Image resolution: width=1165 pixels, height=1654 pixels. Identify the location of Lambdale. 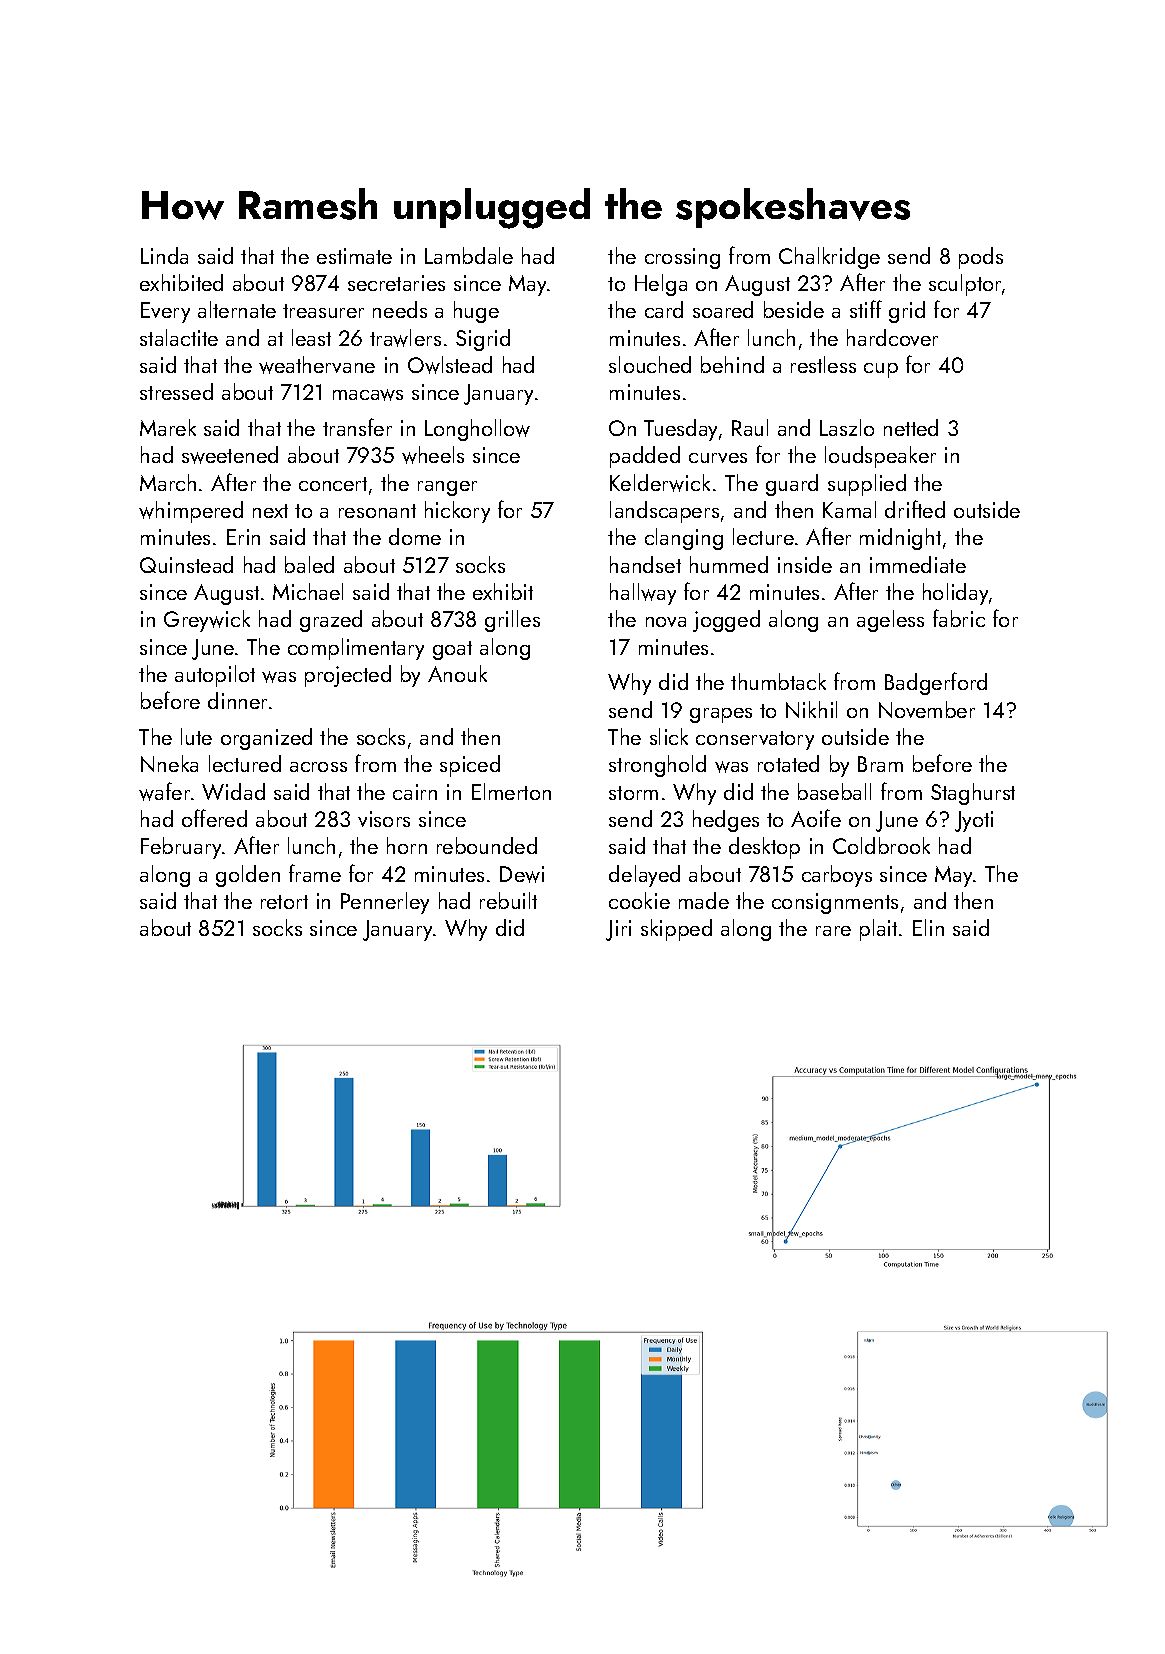
(469, 255).
